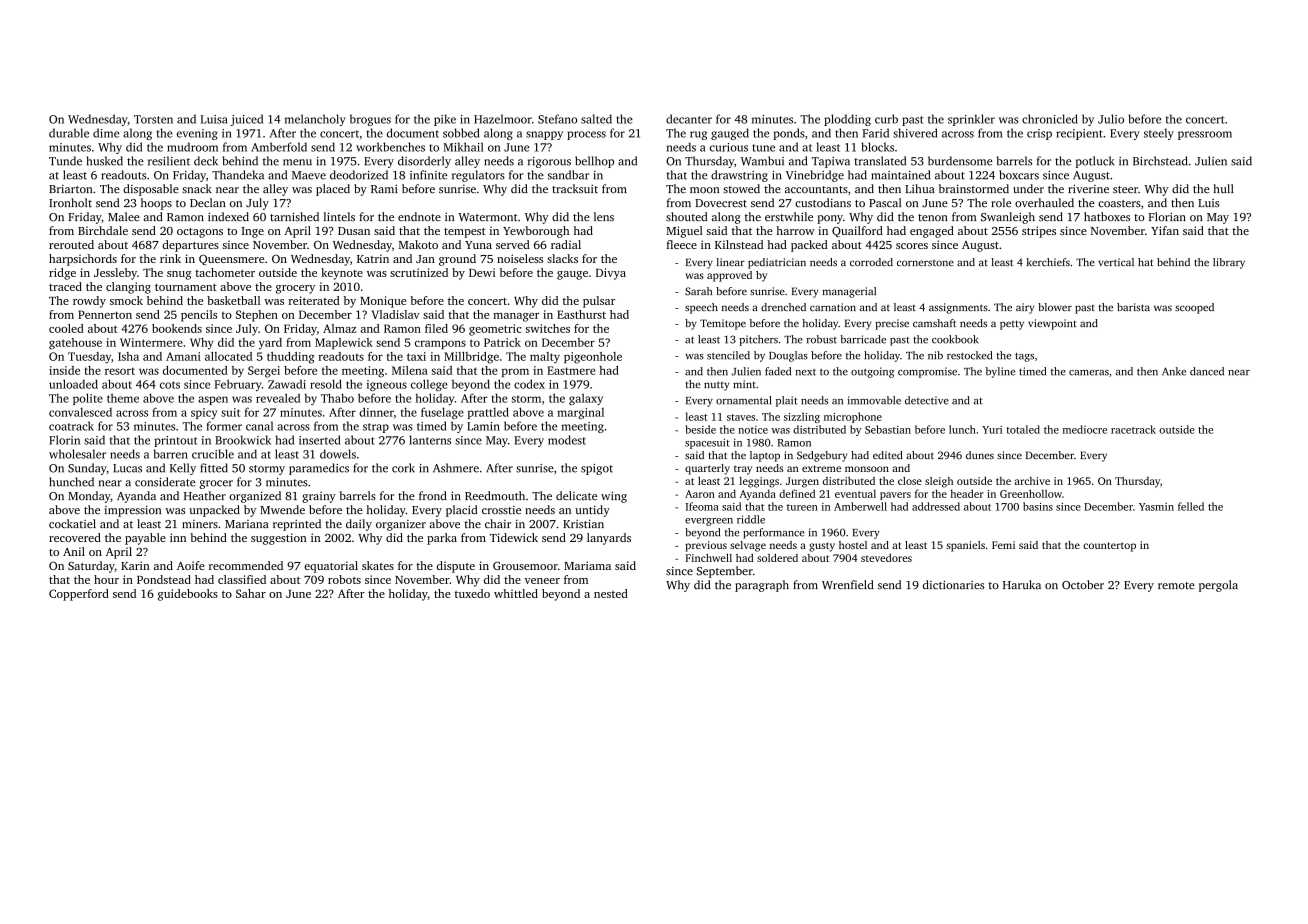  What do you see at coordinates (83, 260) in the page?
I see `harpsichords` at bounding box center [83, 260].
